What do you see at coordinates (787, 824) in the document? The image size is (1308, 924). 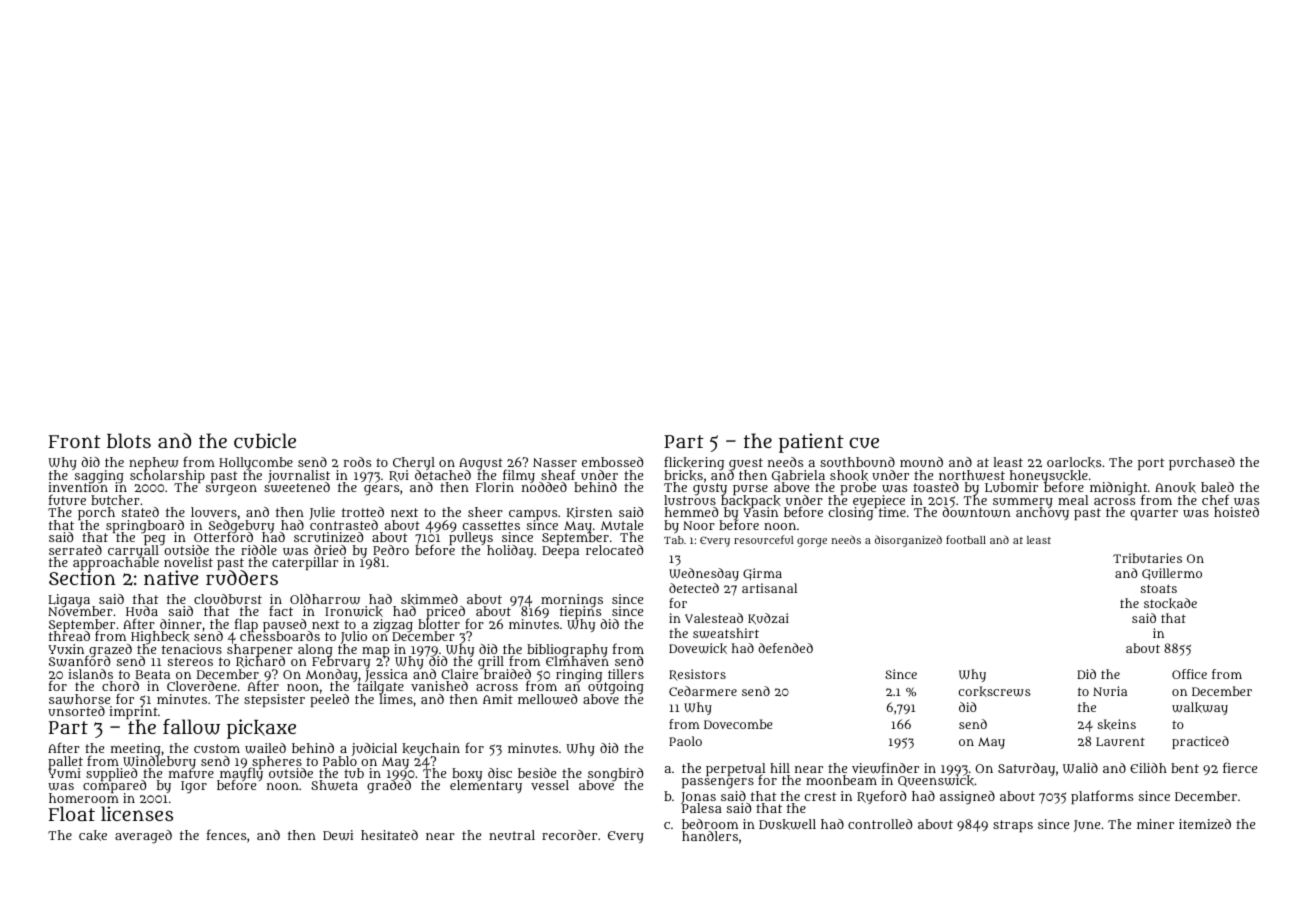 I see `Duskwell` at bounding box center [787, 824].
